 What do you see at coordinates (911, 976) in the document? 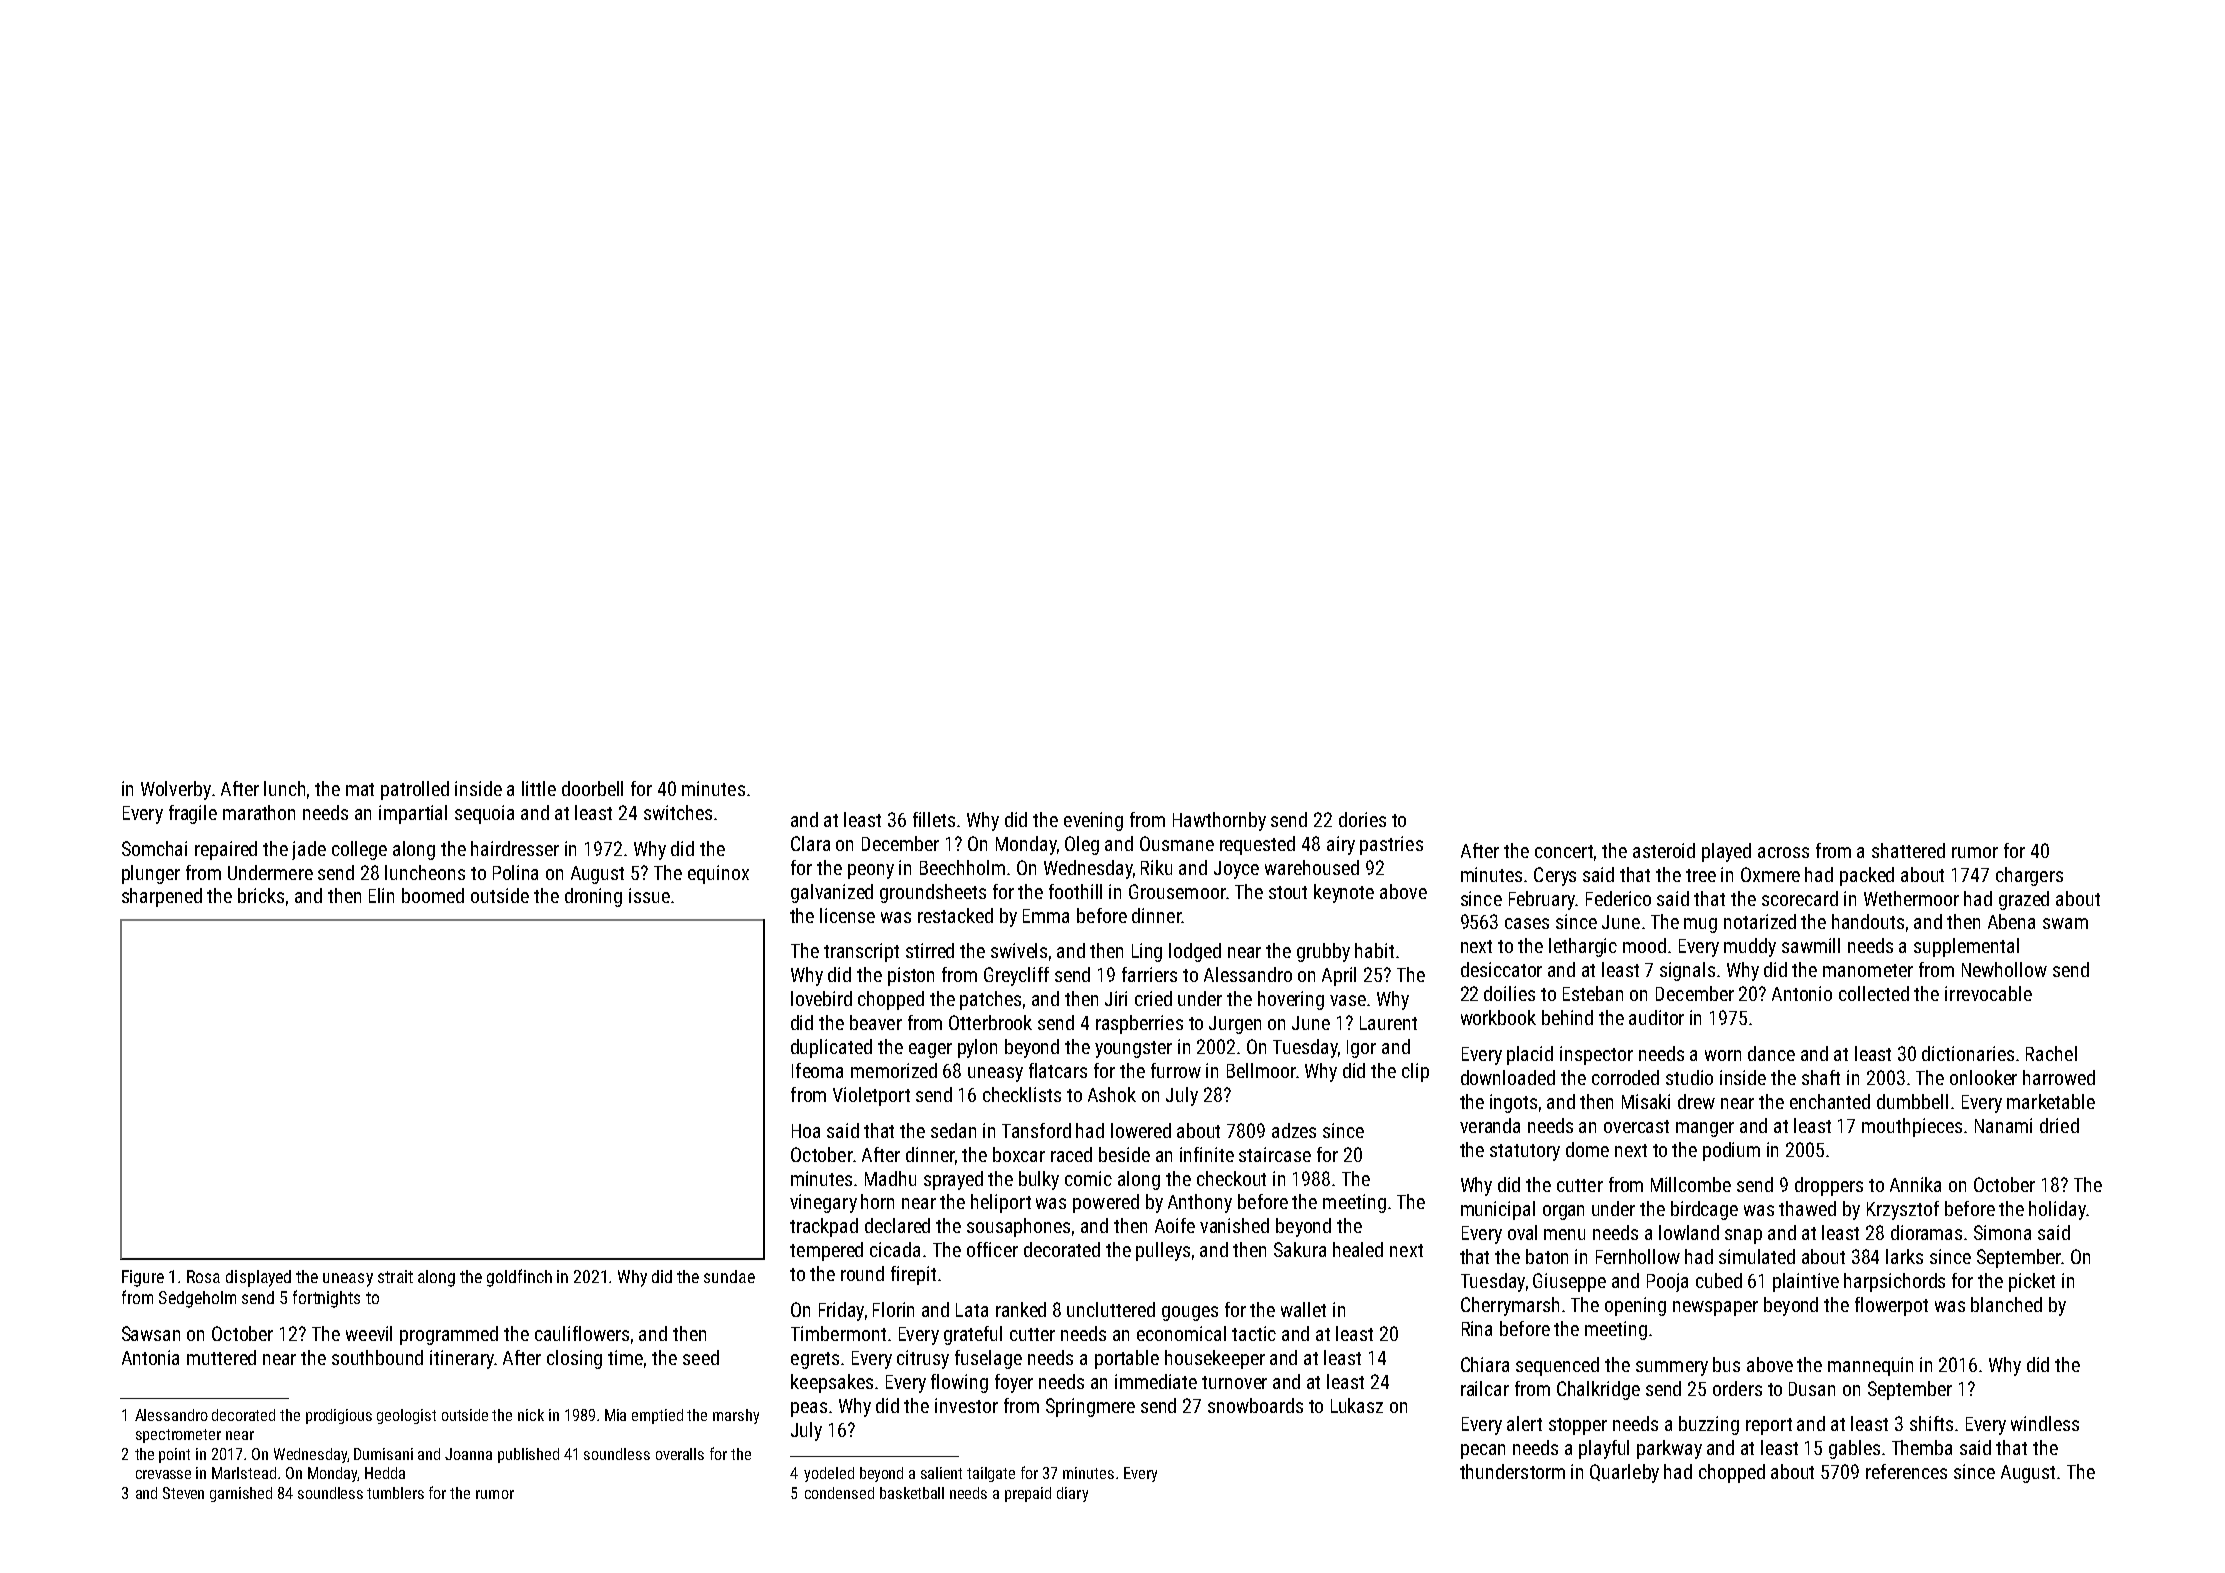
I see `piston` at bounding box center [911, 976].
